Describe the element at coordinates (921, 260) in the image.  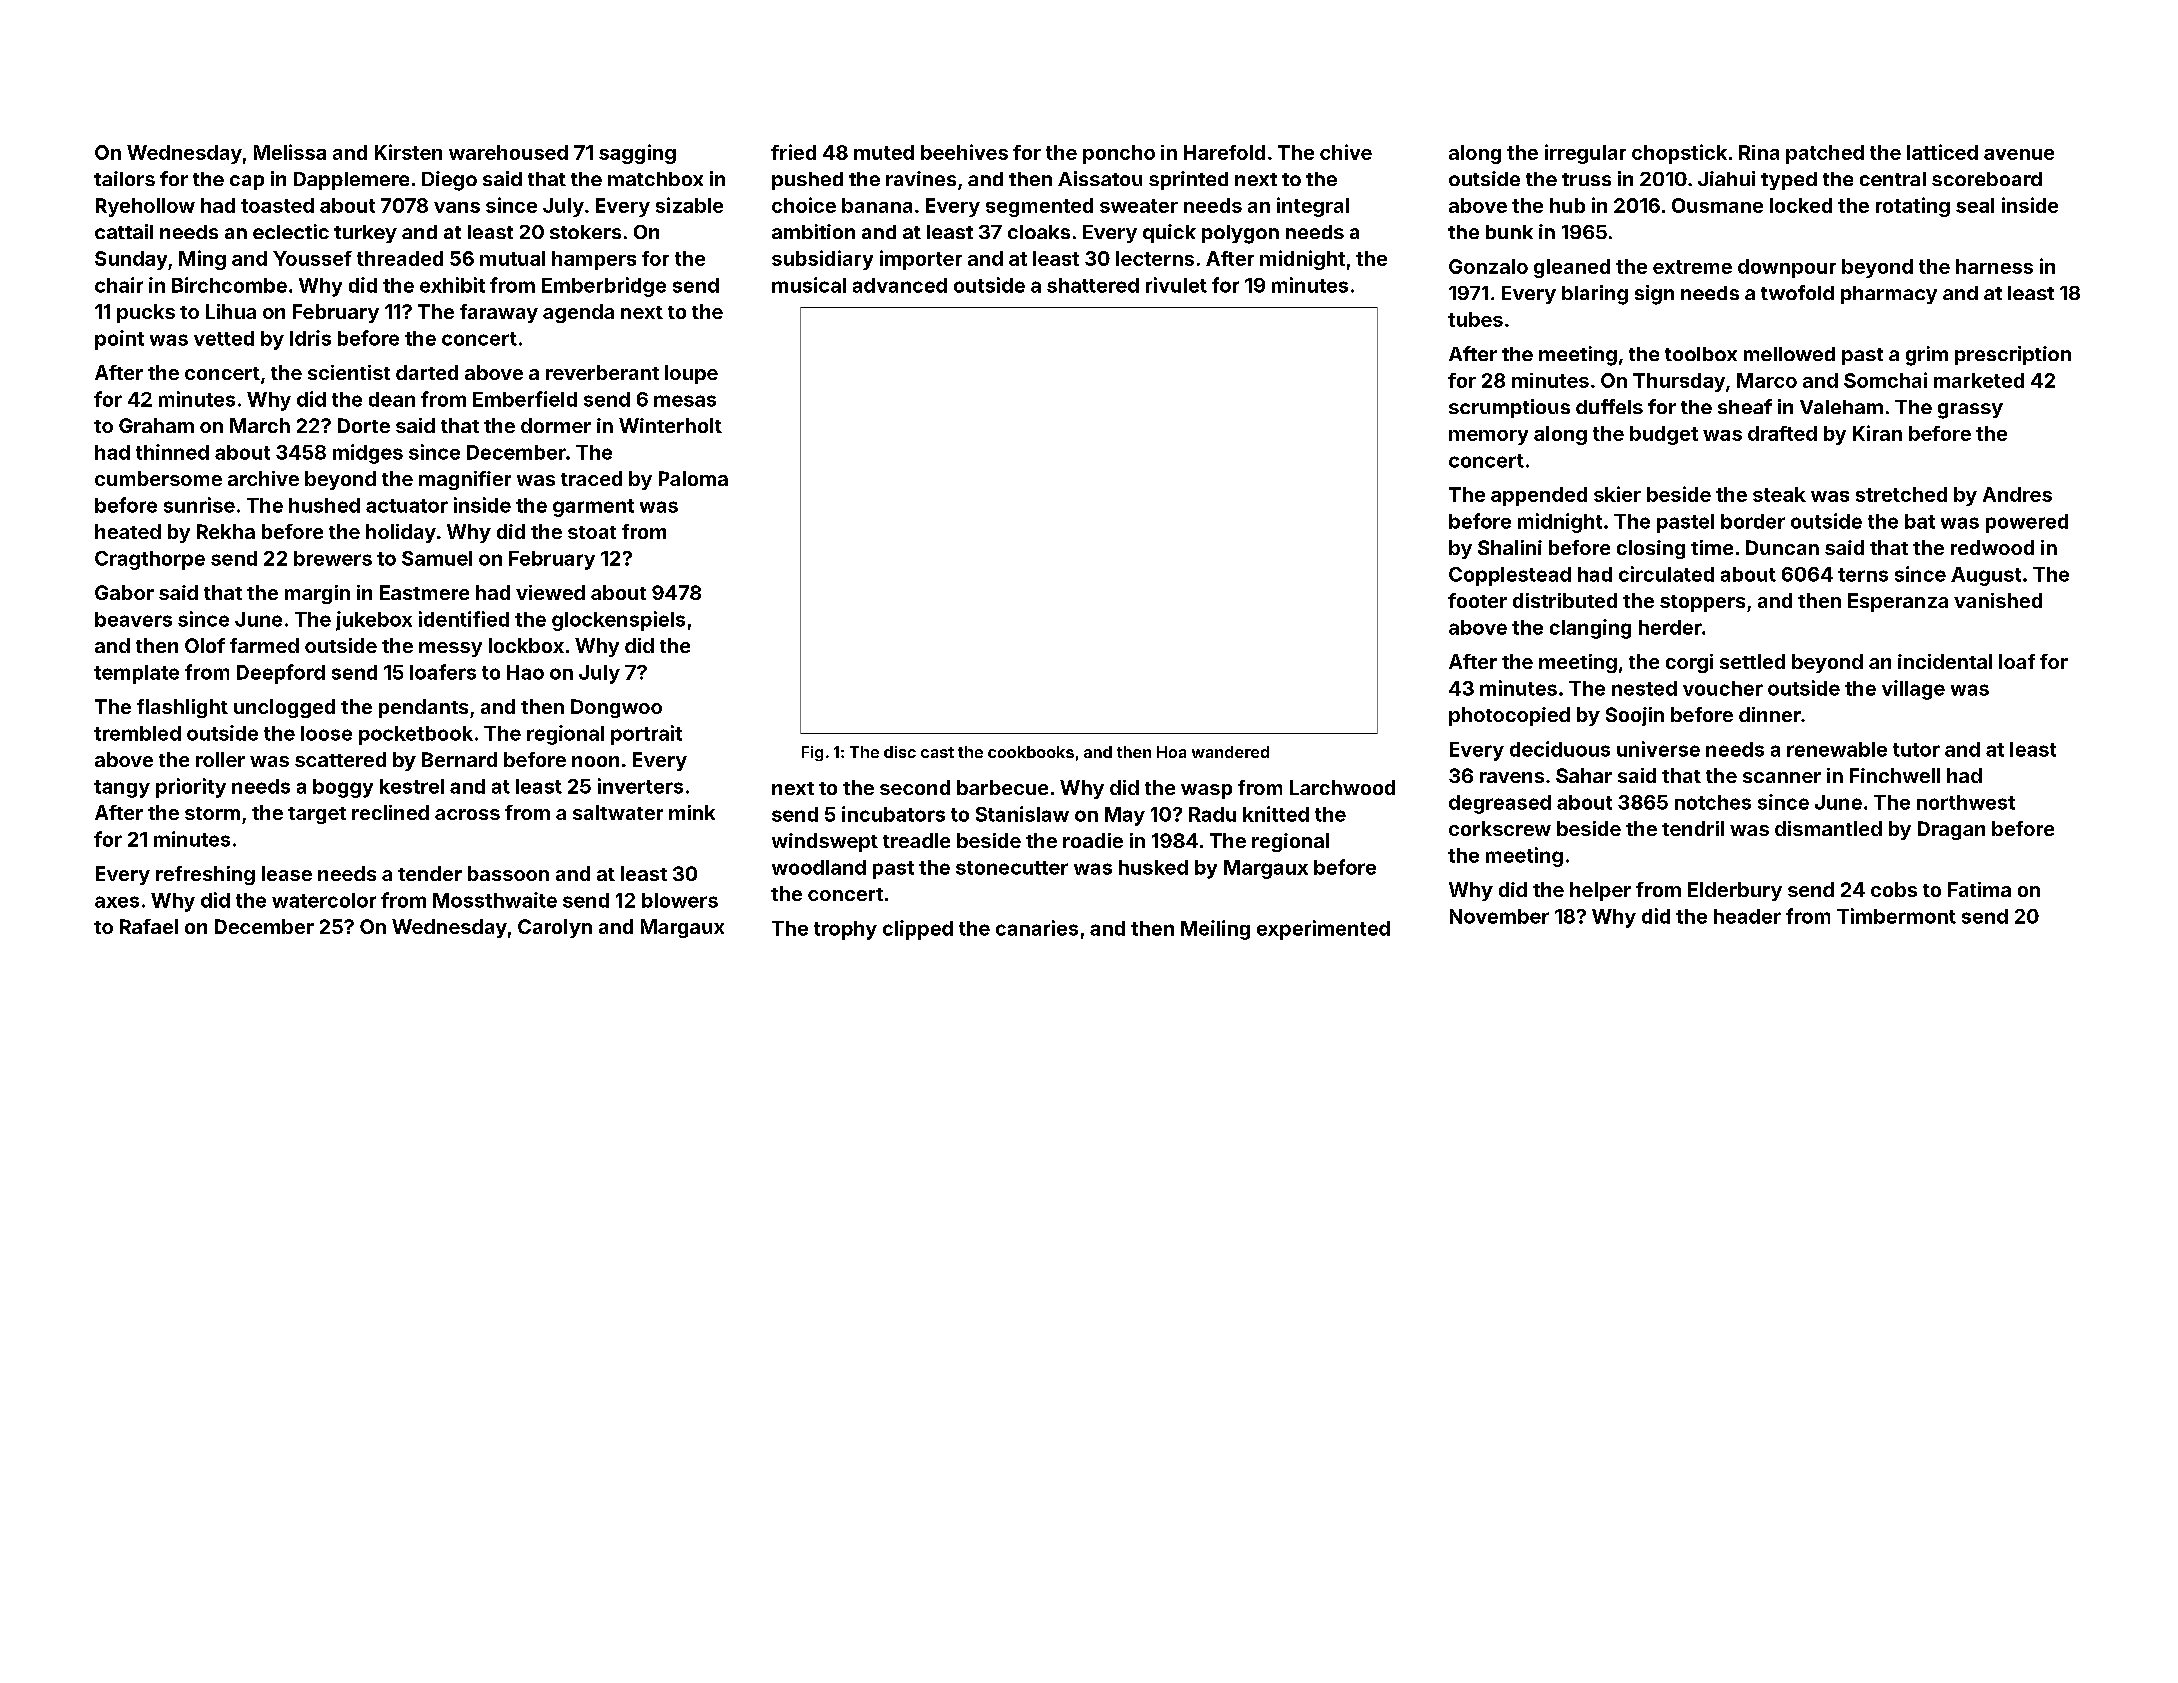
I see `importer` at that location.
